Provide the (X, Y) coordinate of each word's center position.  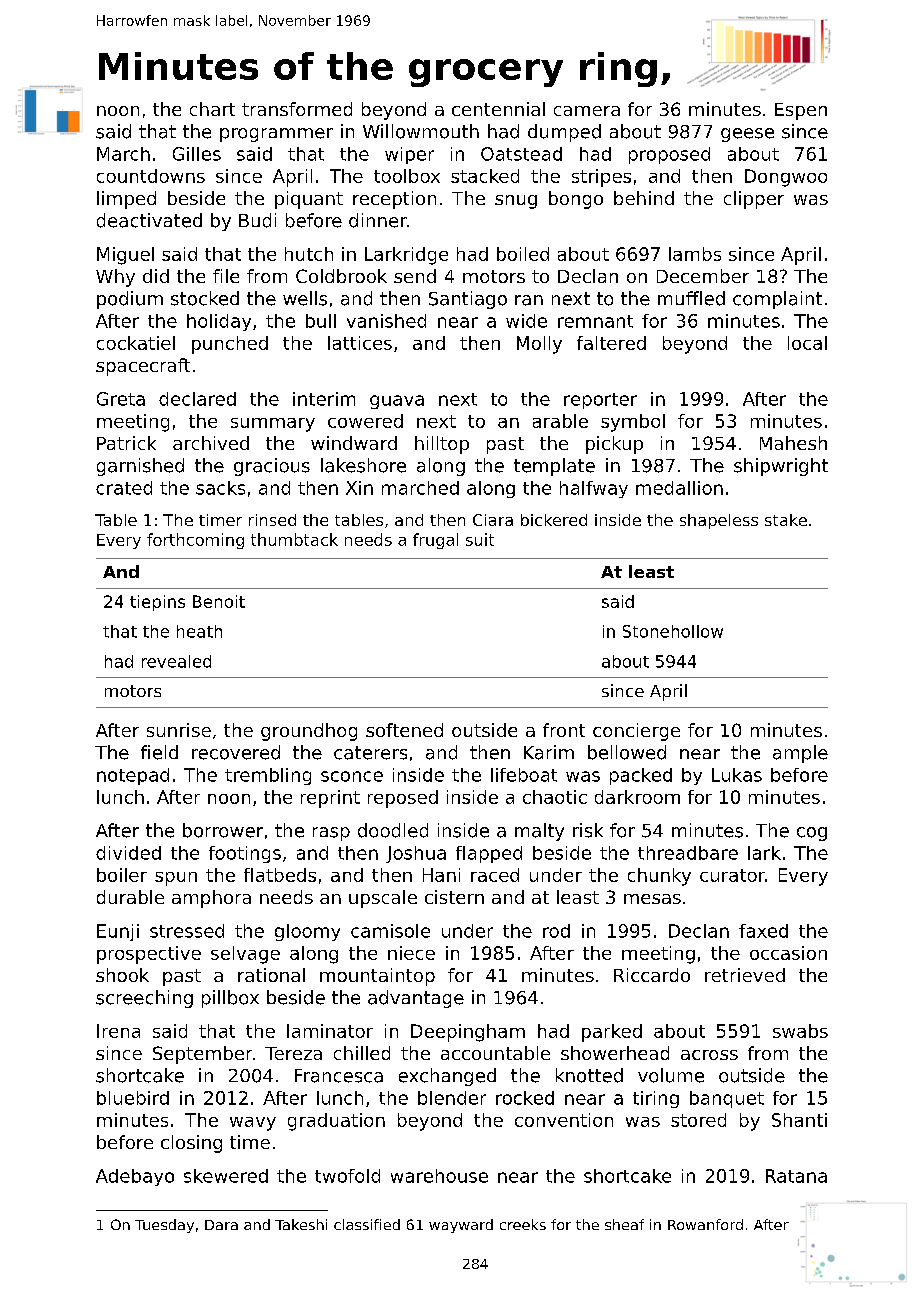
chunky (659, 877)
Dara (221, 1225)
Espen (801, 111)
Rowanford (705, 1224)
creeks (523, 1224)
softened (404, 730)
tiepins (157, 603)
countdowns (151, 176)
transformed (297, 109)
